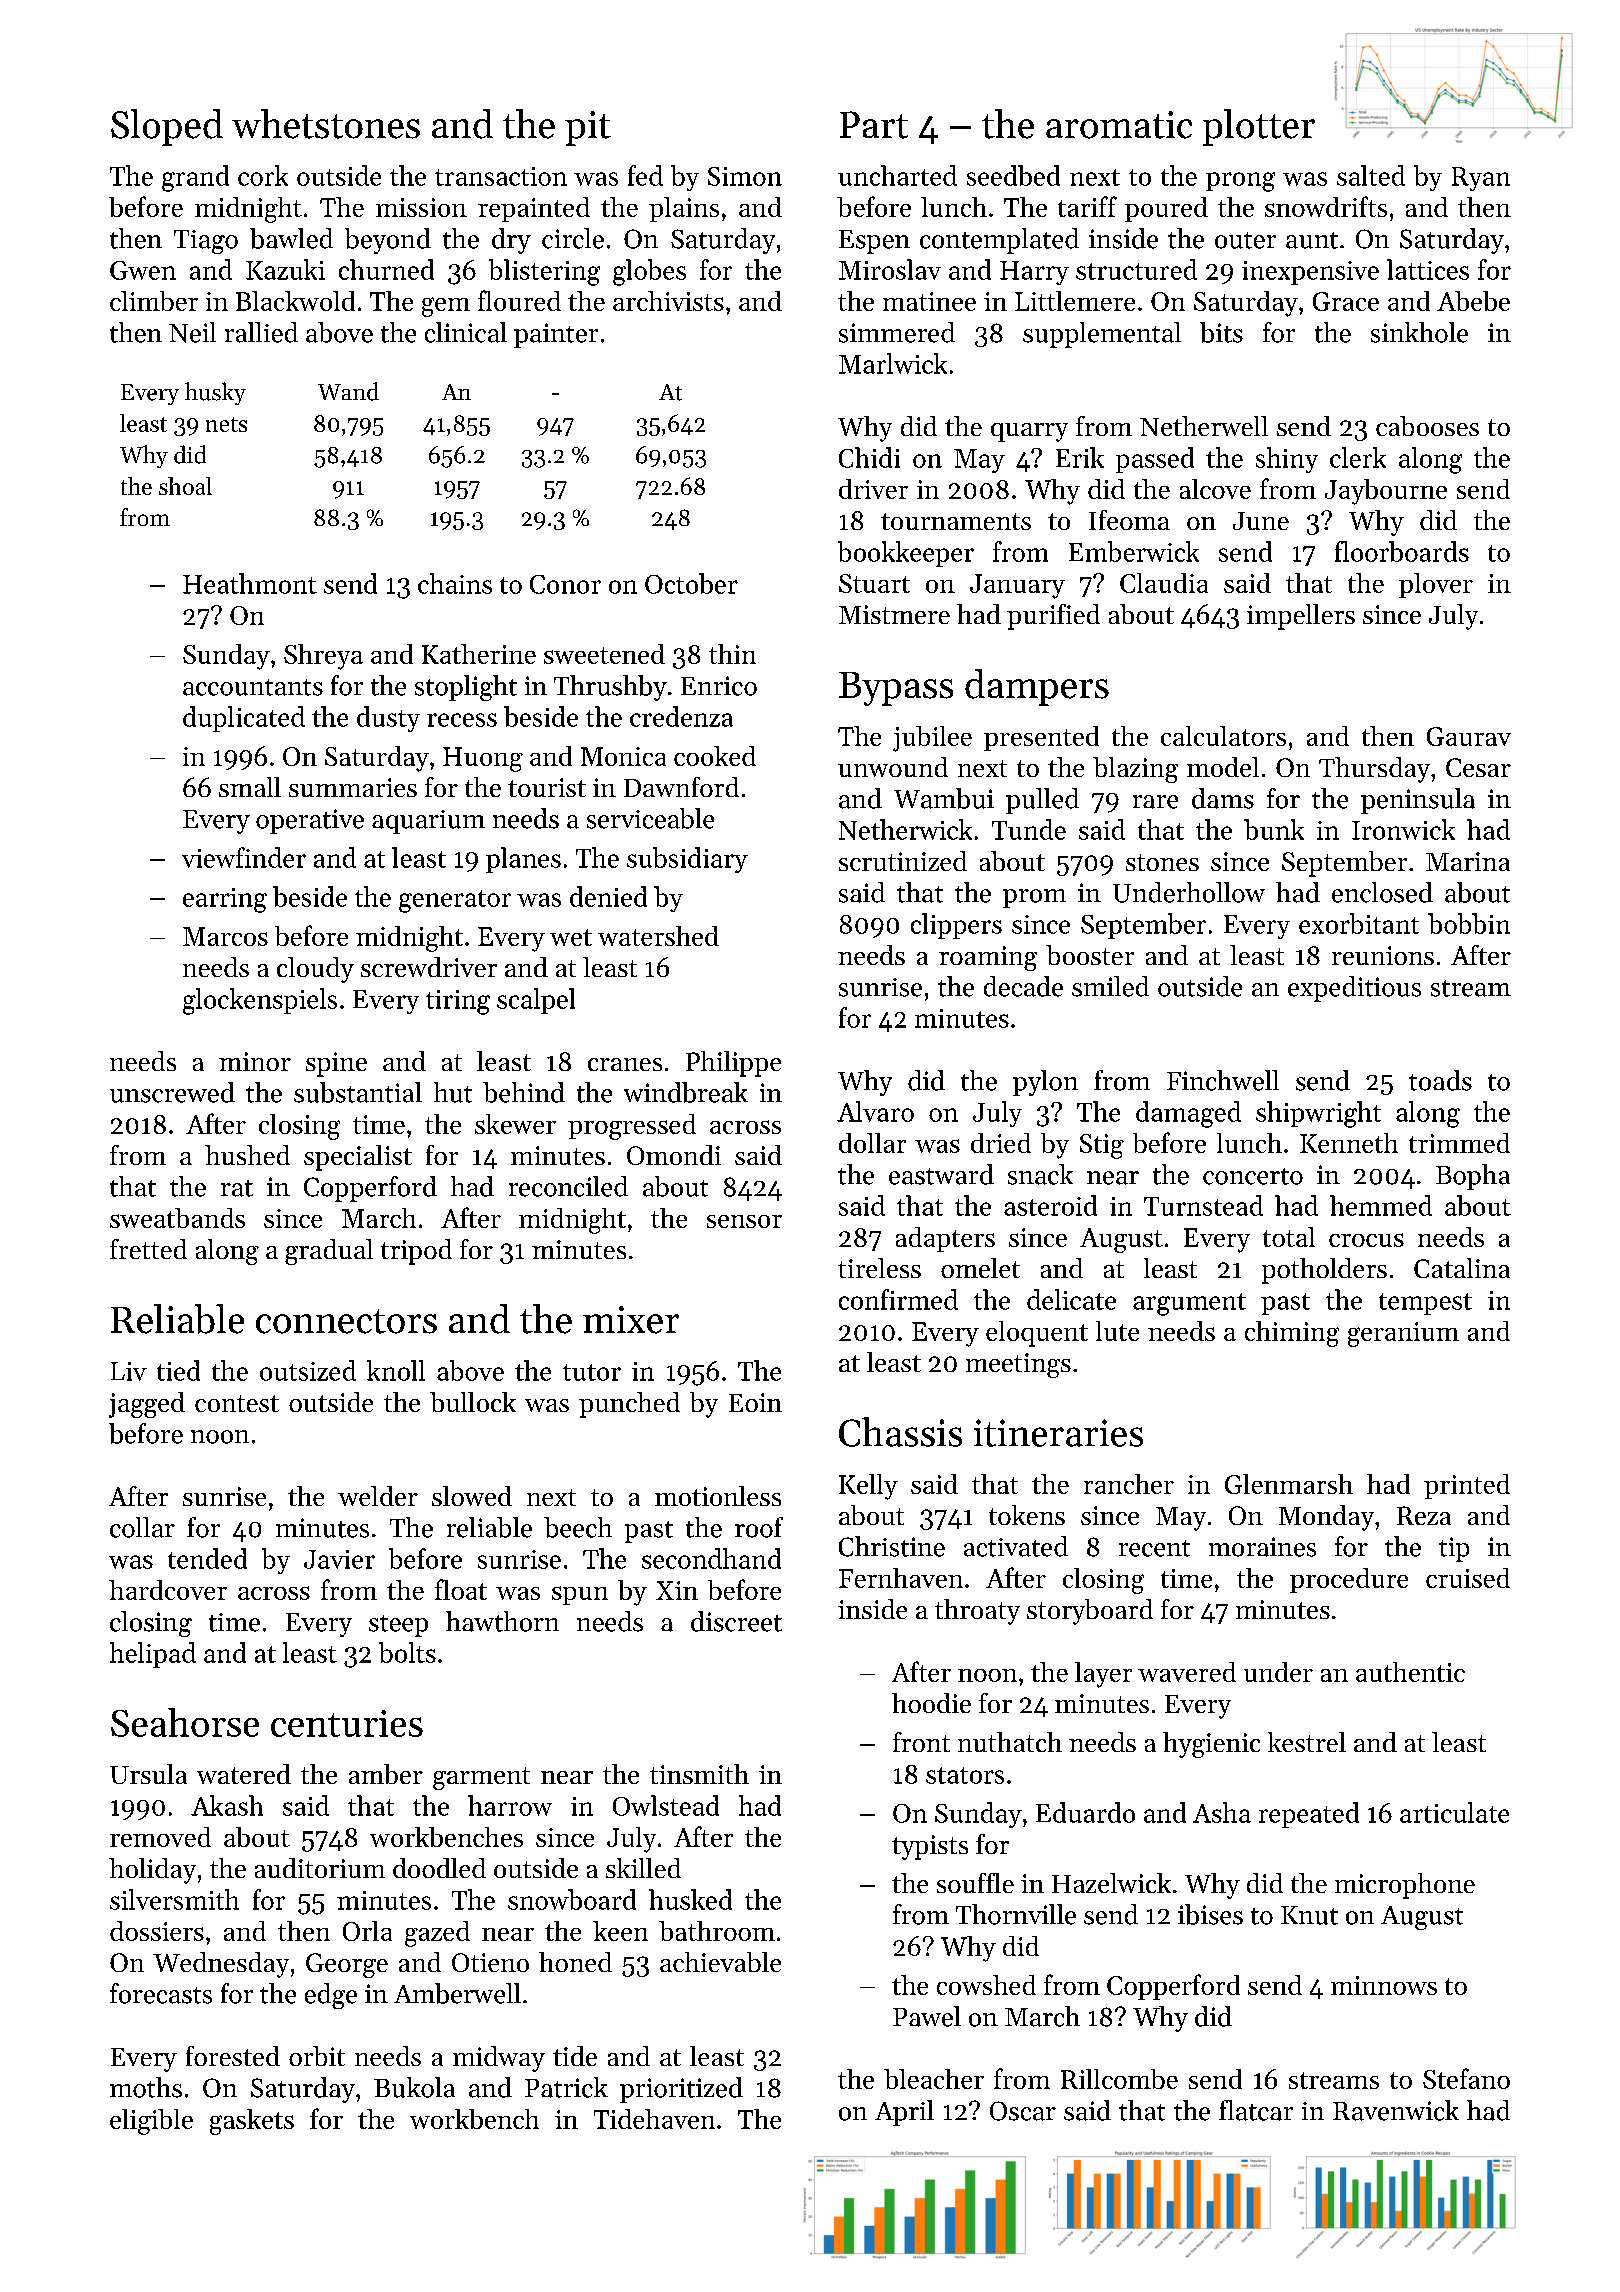 This screenshot has width=1620, height=2292. I want to click on floorboards, so click(1402, 551).
